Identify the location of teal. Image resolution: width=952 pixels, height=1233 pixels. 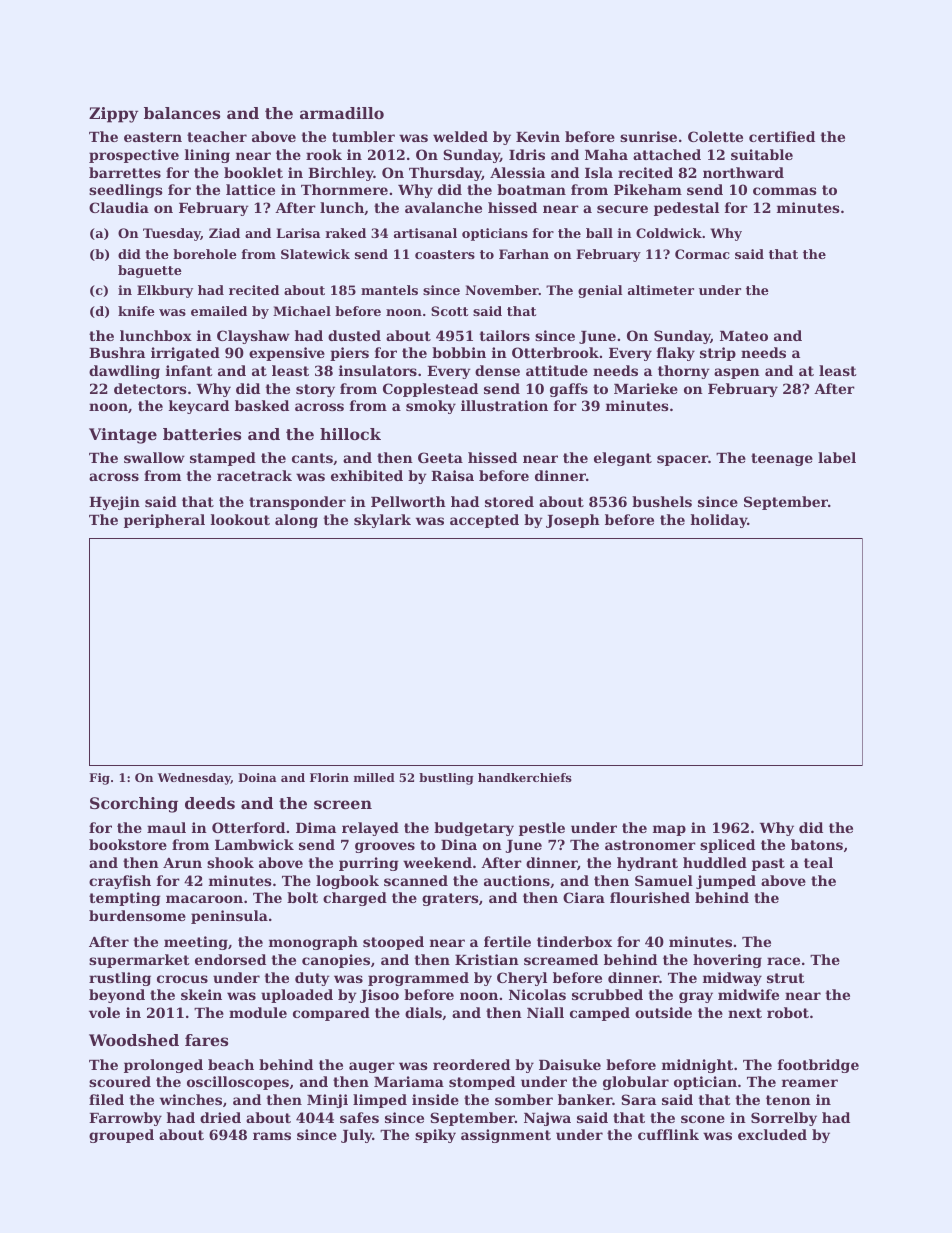
(818, 862).
